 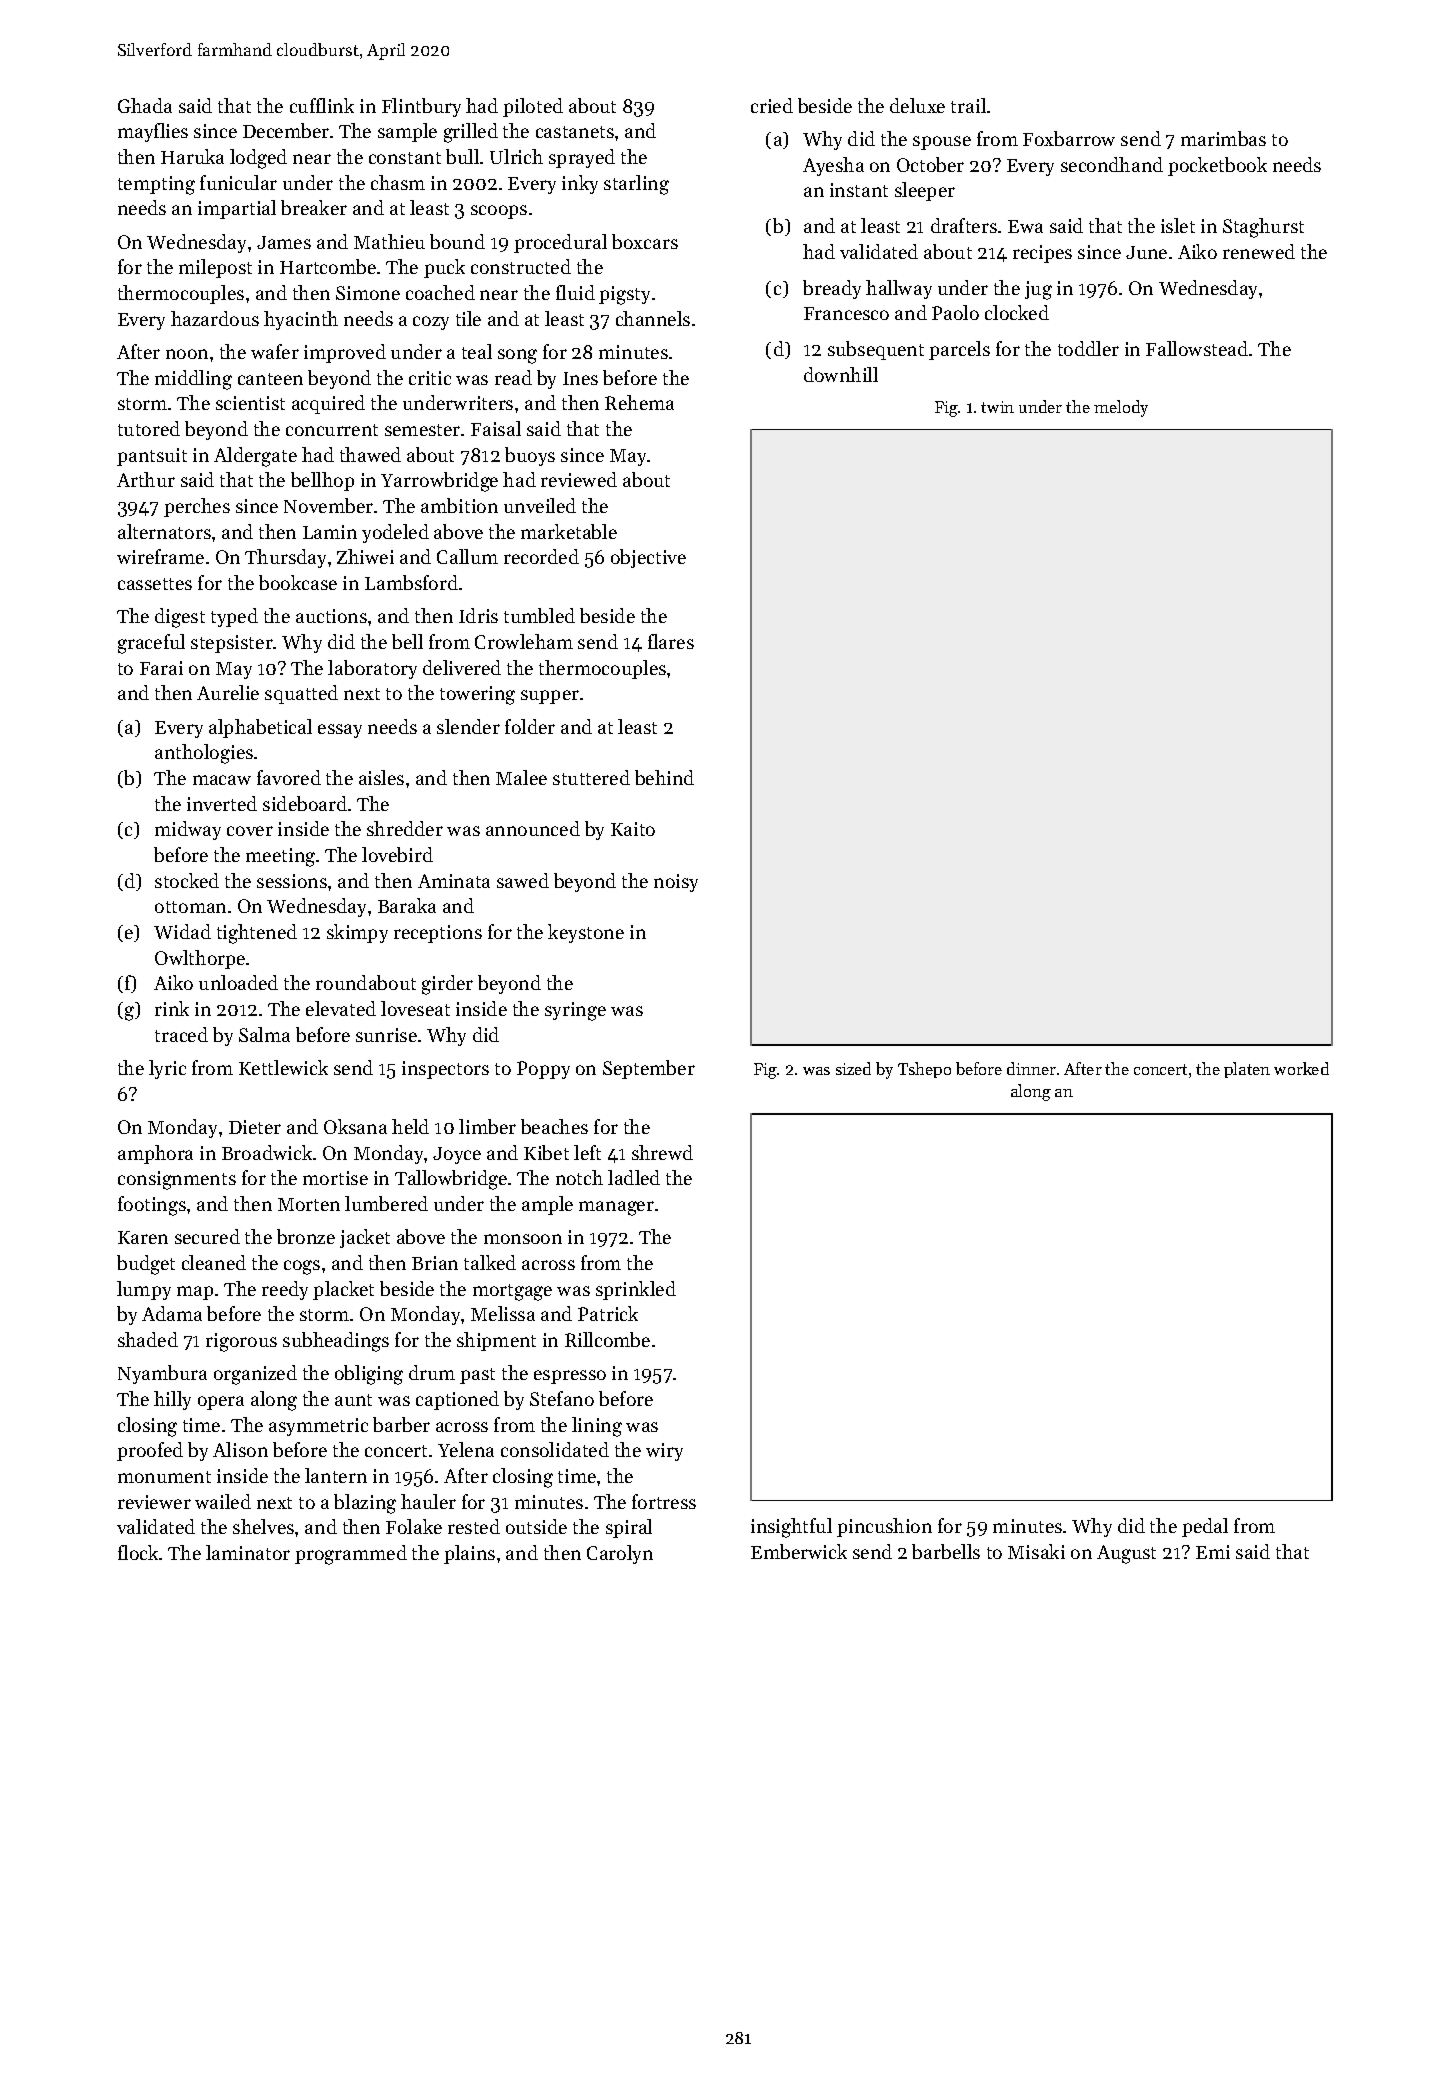 I want to click on Staghurst, so click(x=1263, y=228).
